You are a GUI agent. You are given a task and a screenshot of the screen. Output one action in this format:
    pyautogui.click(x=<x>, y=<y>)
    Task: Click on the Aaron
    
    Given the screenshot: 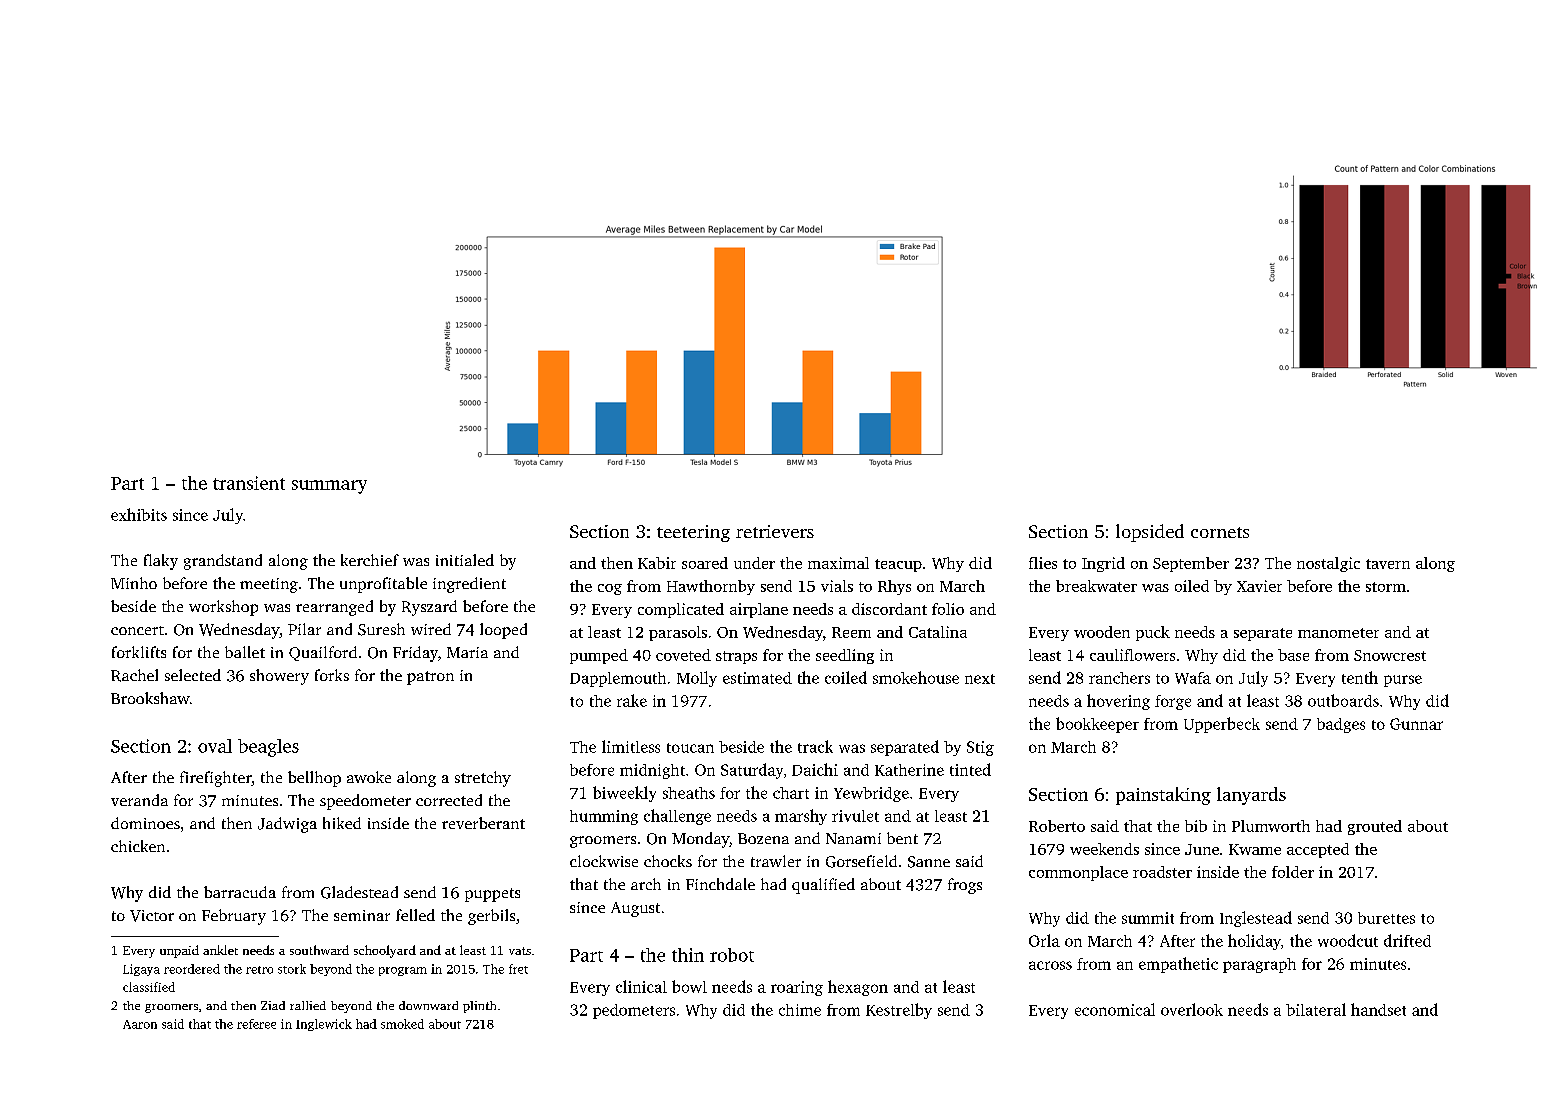 What is the action you would take?
    pyautogui.click(x=140, y=1024)
